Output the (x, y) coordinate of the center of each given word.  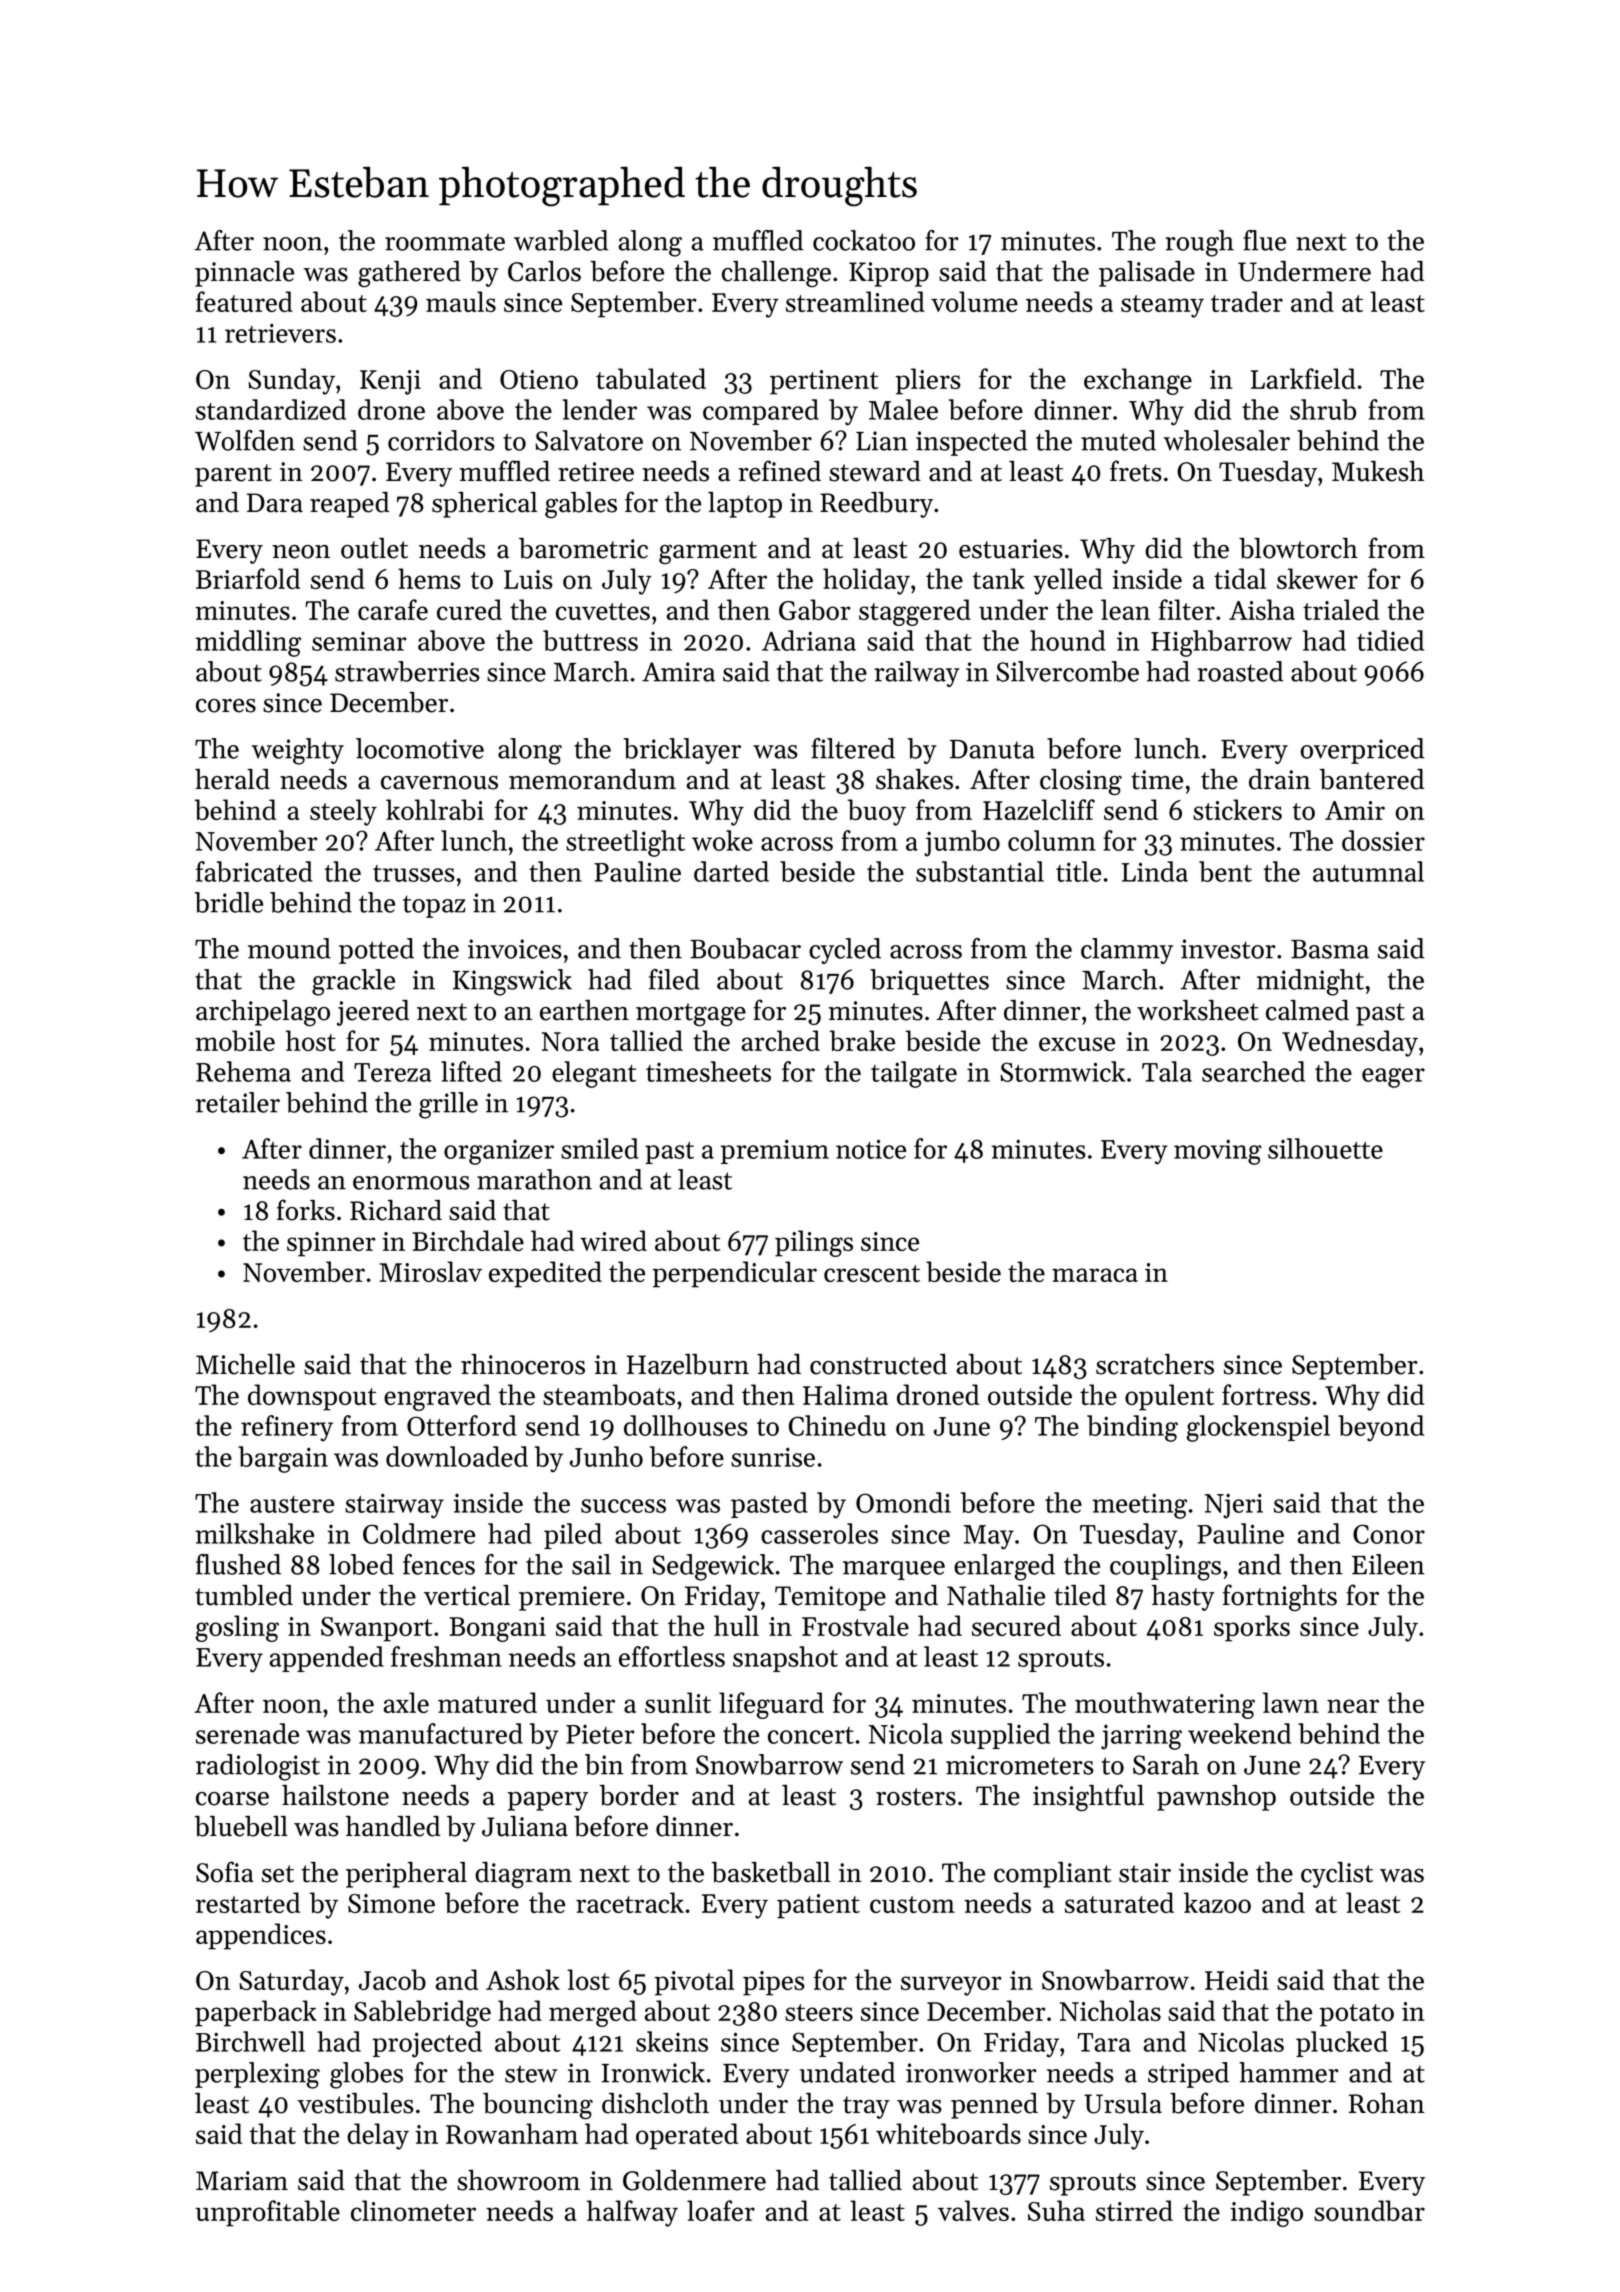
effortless (672, 1656)
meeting (1139, 1506)
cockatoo (864, 240)
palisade (1147, 274)
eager (1393, 1078)
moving (1218, 1152)
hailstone (335, 1795)
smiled (600, 1148)
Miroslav (430, 1271)
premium (775, 1151)
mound (289, 948)
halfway (632, 2213)
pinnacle (244, 274)
